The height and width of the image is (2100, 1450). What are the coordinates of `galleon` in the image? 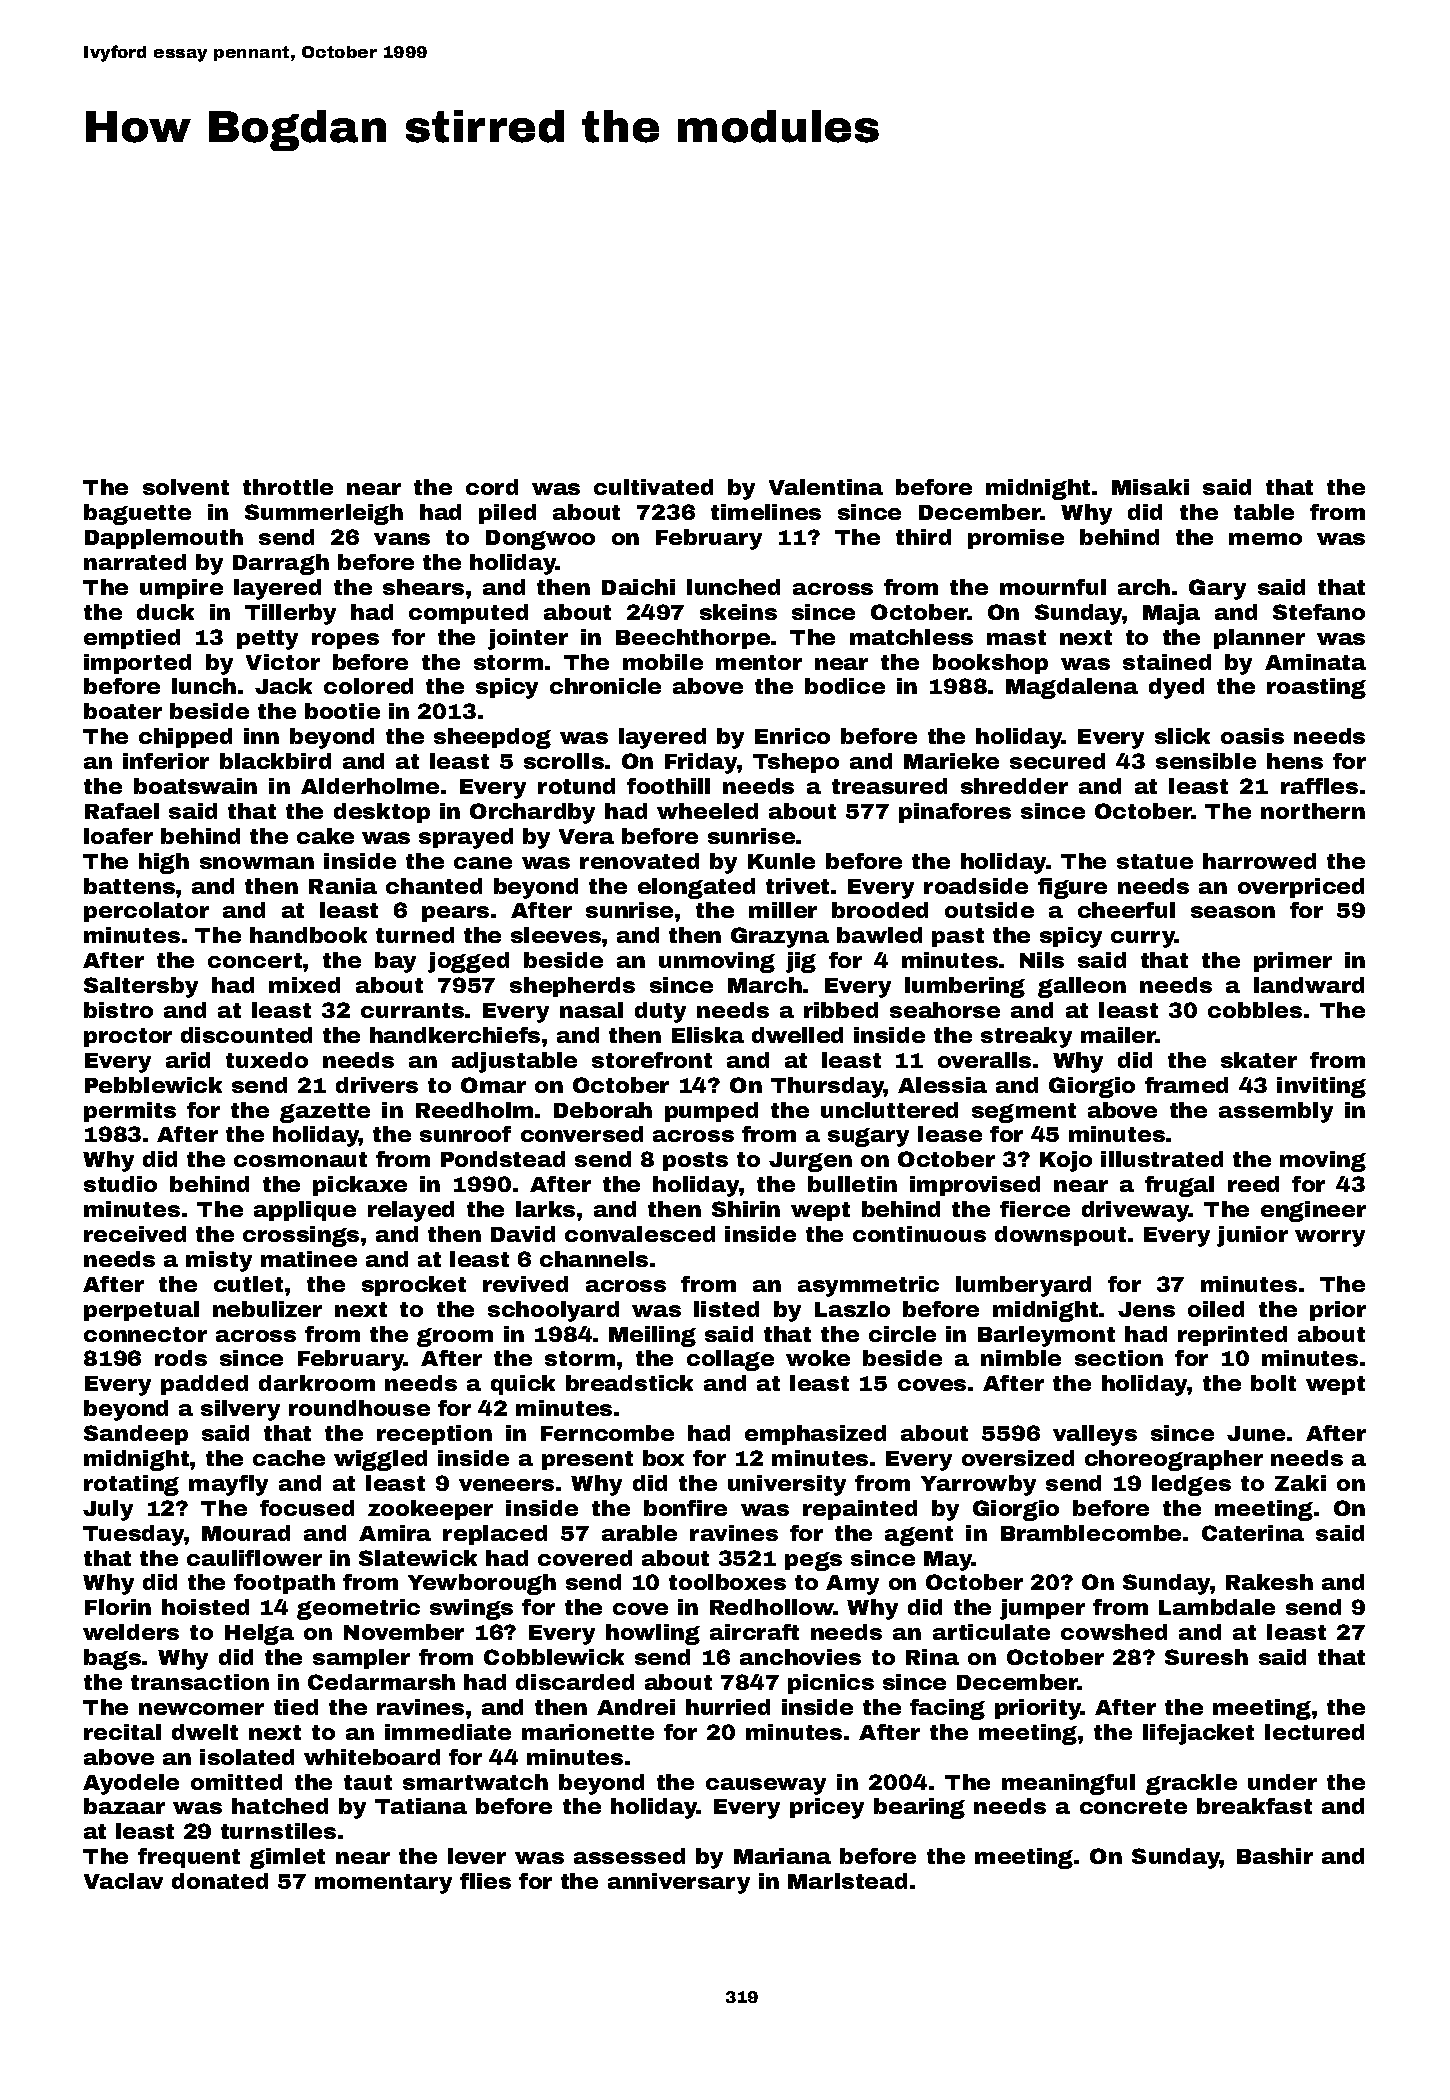 It's located at (1082, 987).
